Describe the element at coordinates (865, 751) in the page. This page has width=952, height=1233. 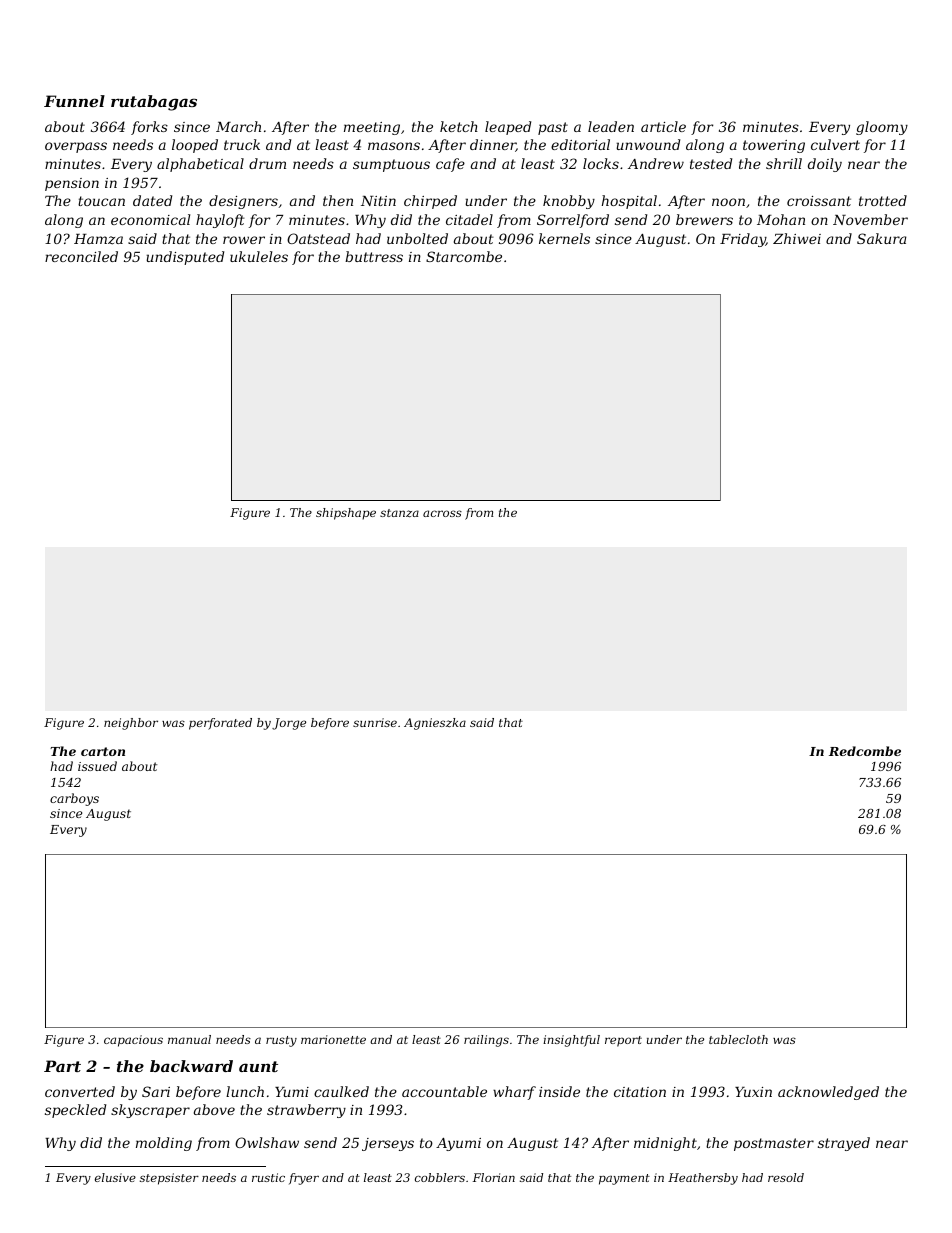
I see `Redcombe` at that location.
